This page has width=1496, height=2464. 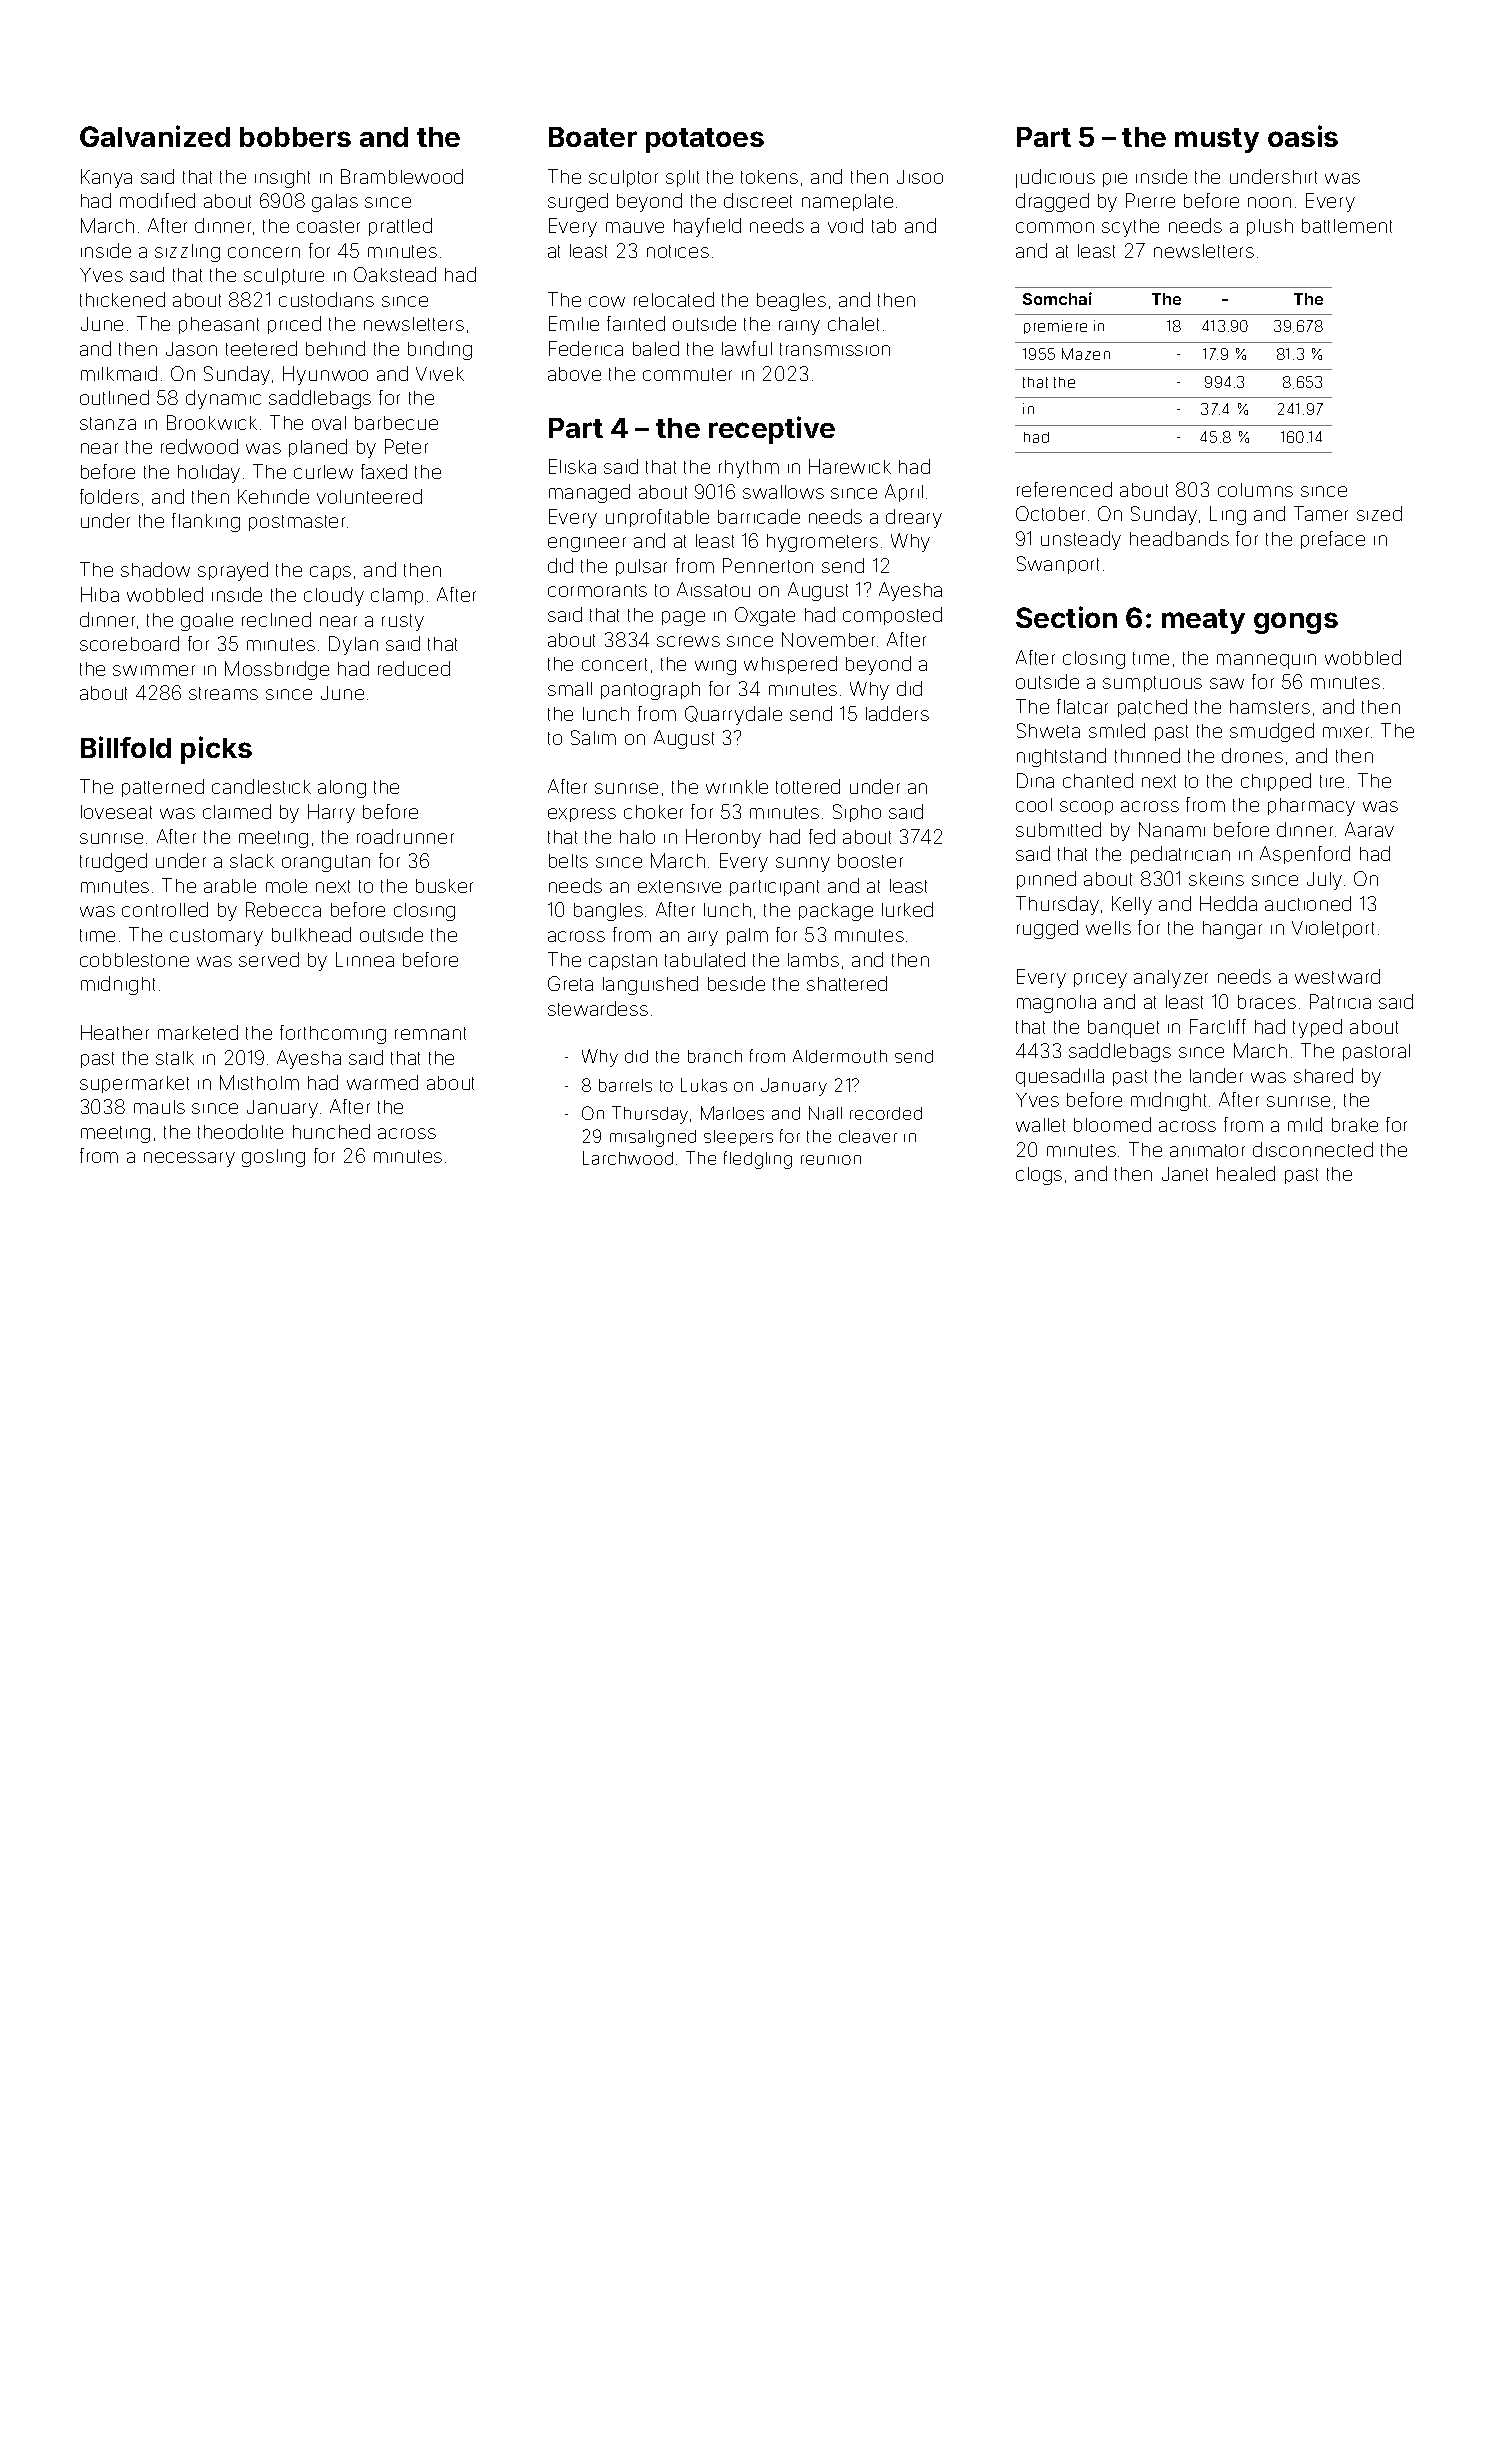 I want to click on hunched, so click(x=331, y=1131).
